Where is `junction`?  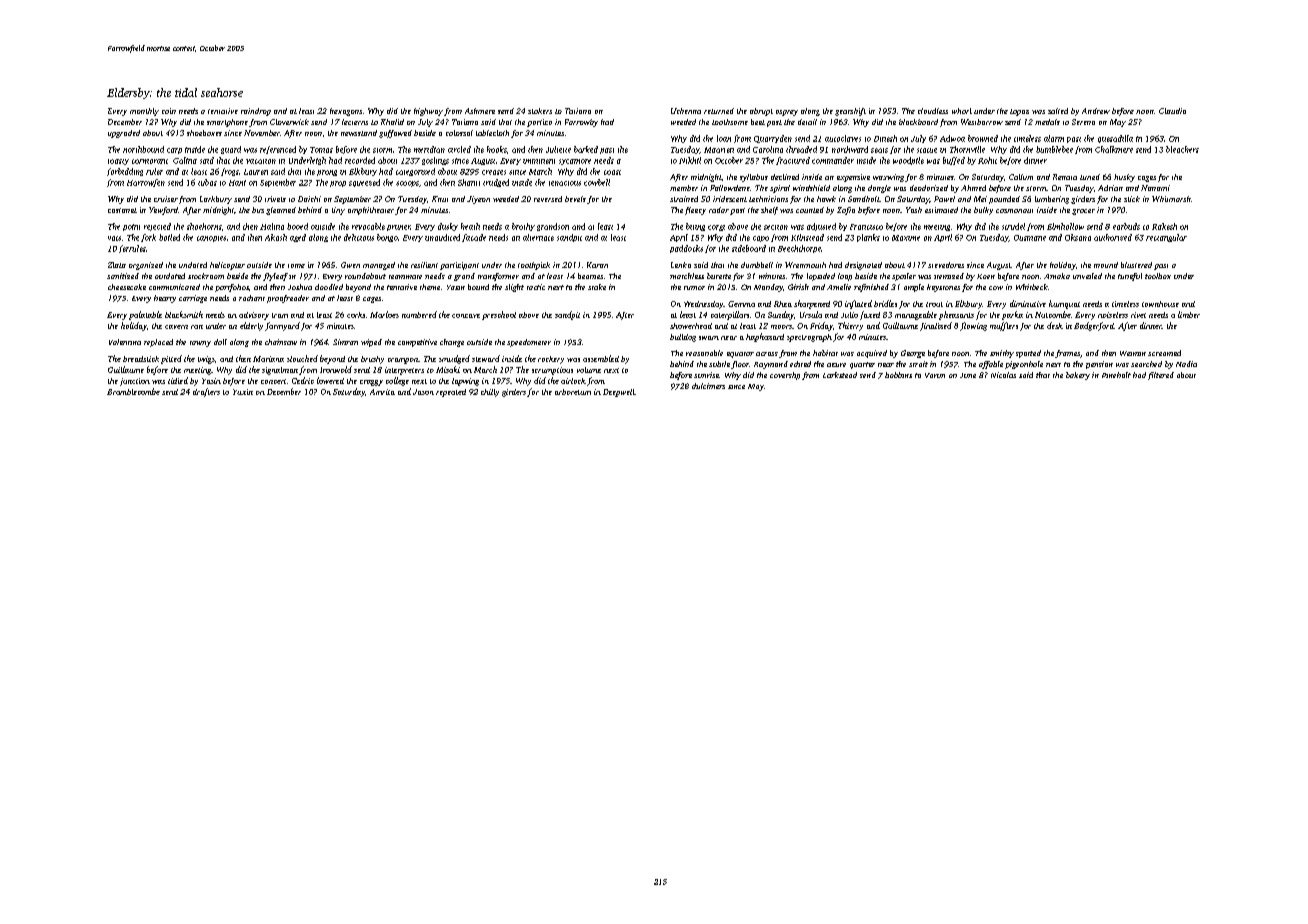
junction is located at coordinates (135, 382).
